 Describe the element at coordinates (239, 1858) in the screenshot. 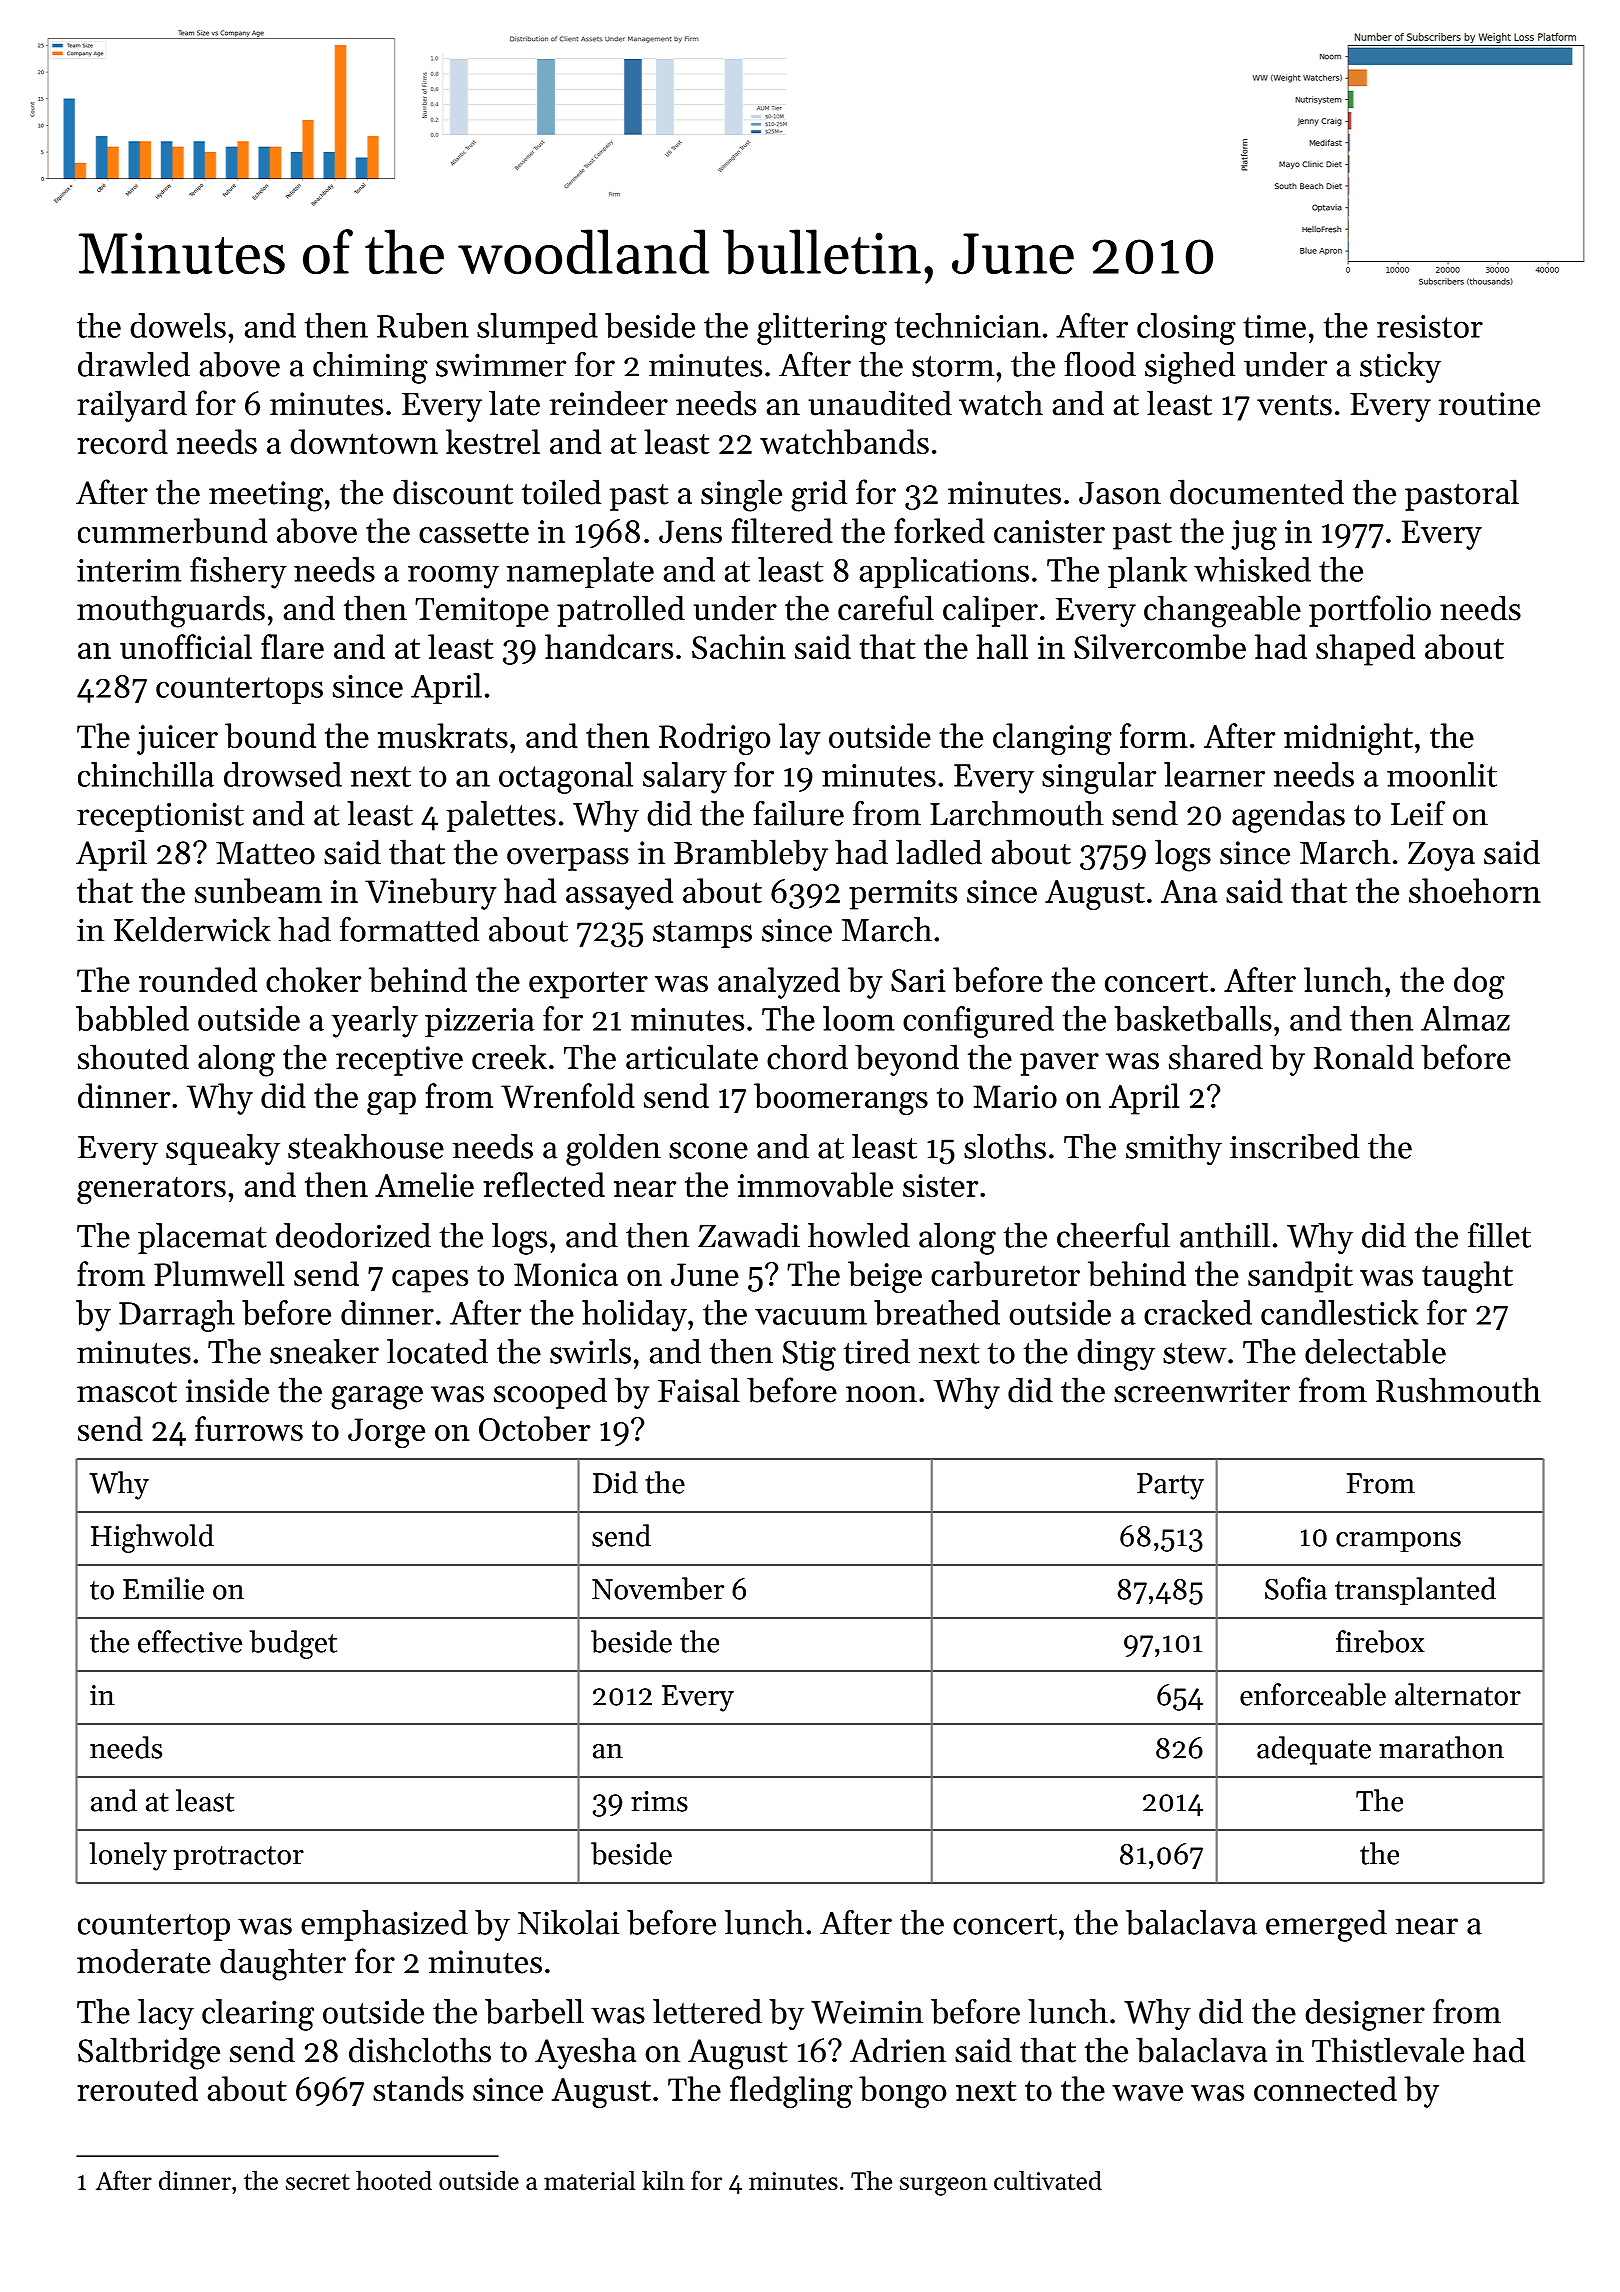

I see `protractor` at that location.
